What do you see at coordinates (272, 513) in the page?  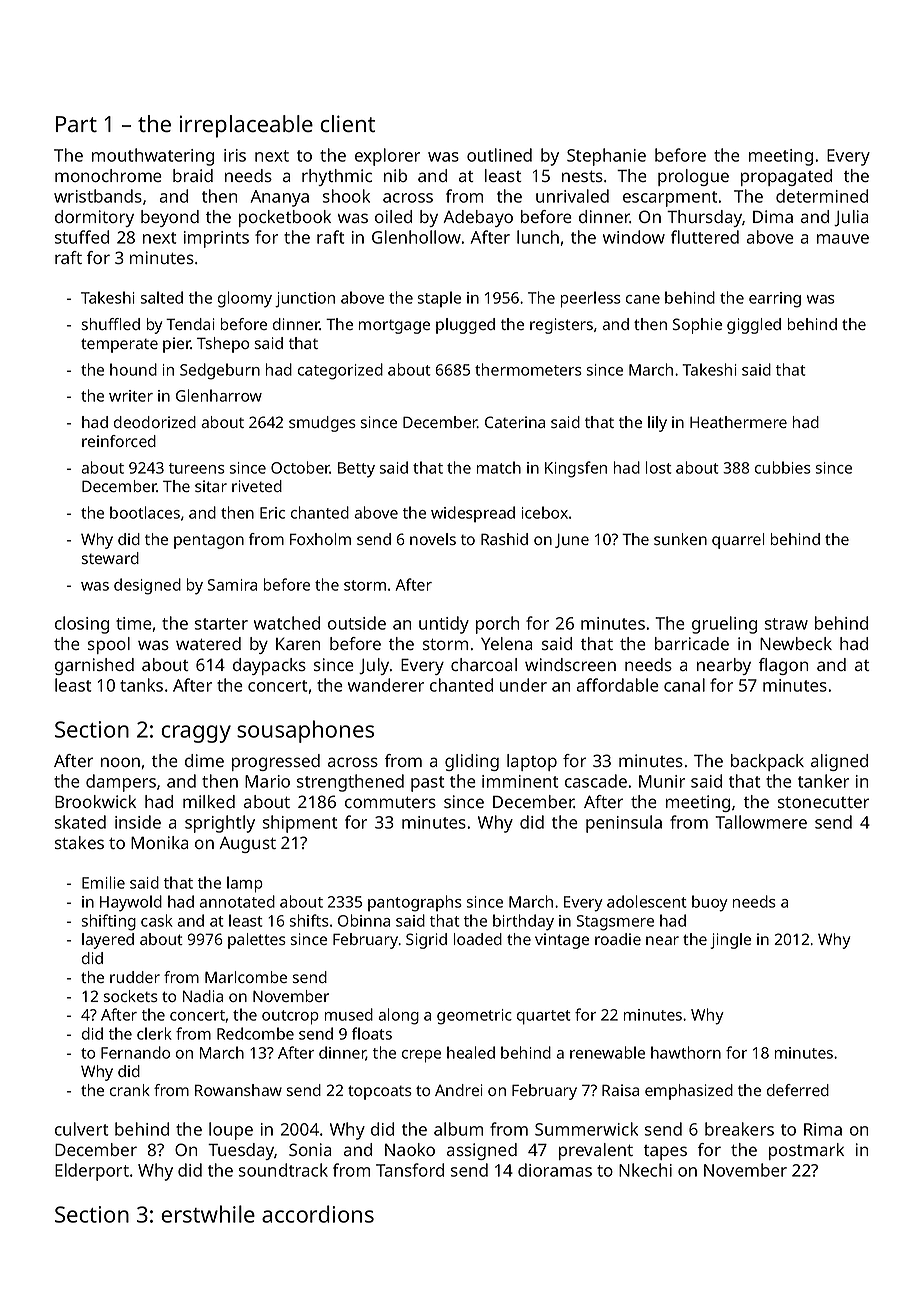 I see `Eric` at bounding box center [272, 513].
